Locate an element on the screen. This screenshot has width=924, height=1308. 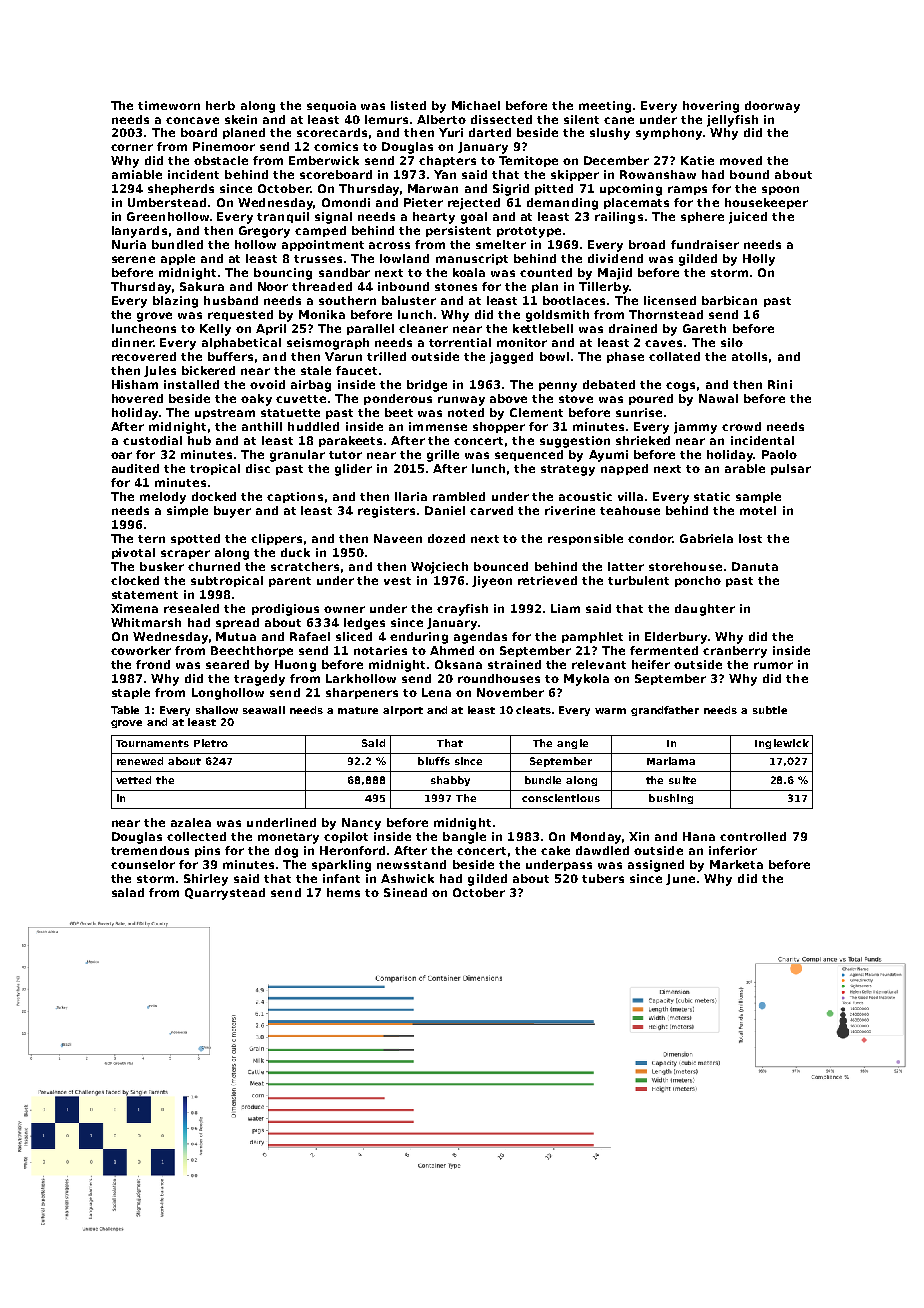
doorway is located at coordinates (772, 107).
